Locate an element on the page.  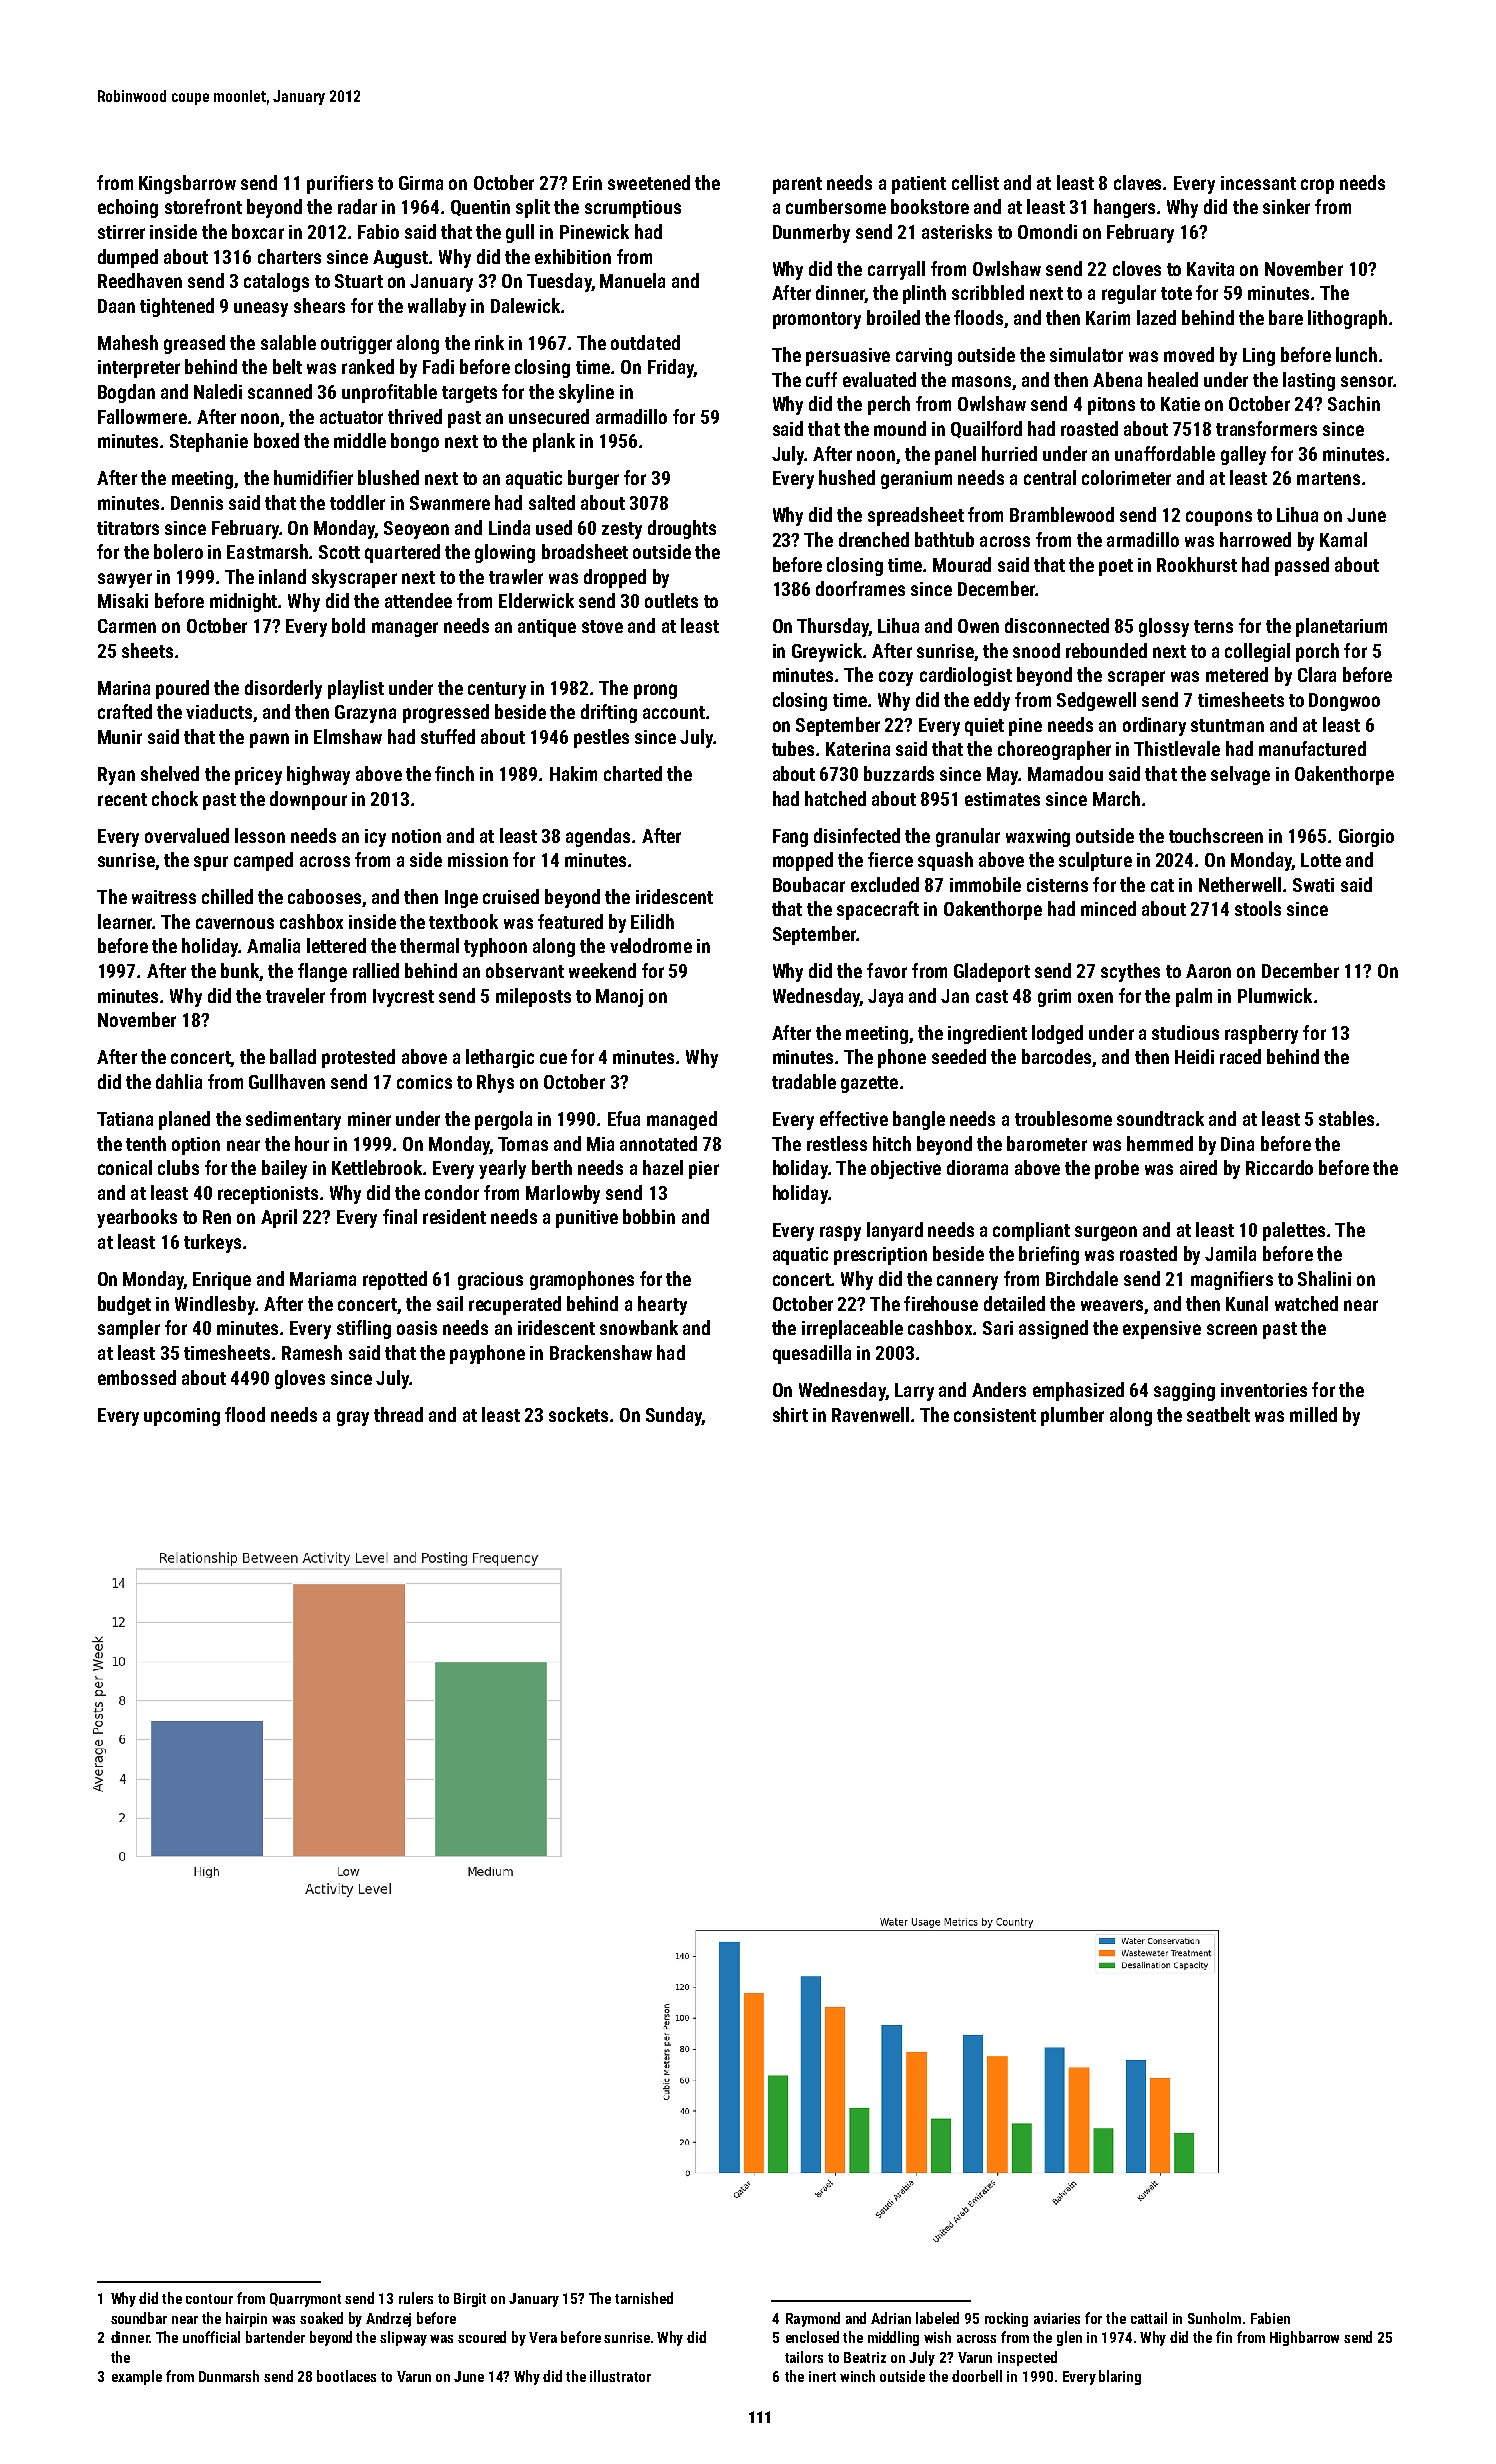
purifiers is located at coordinates (340, 184).
